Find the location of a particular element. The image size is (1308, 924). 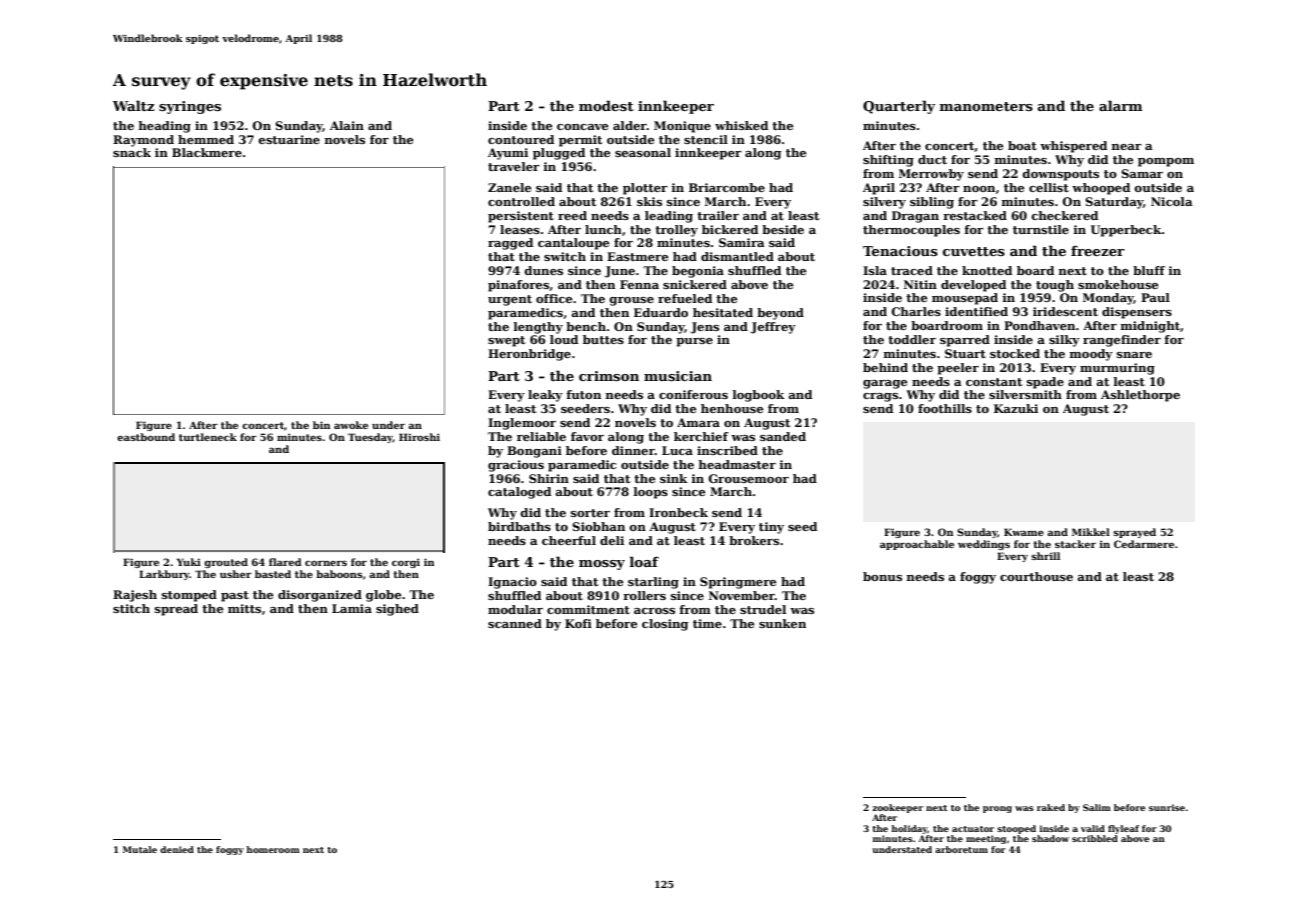

Alain is located at coordinates (347, 125).
